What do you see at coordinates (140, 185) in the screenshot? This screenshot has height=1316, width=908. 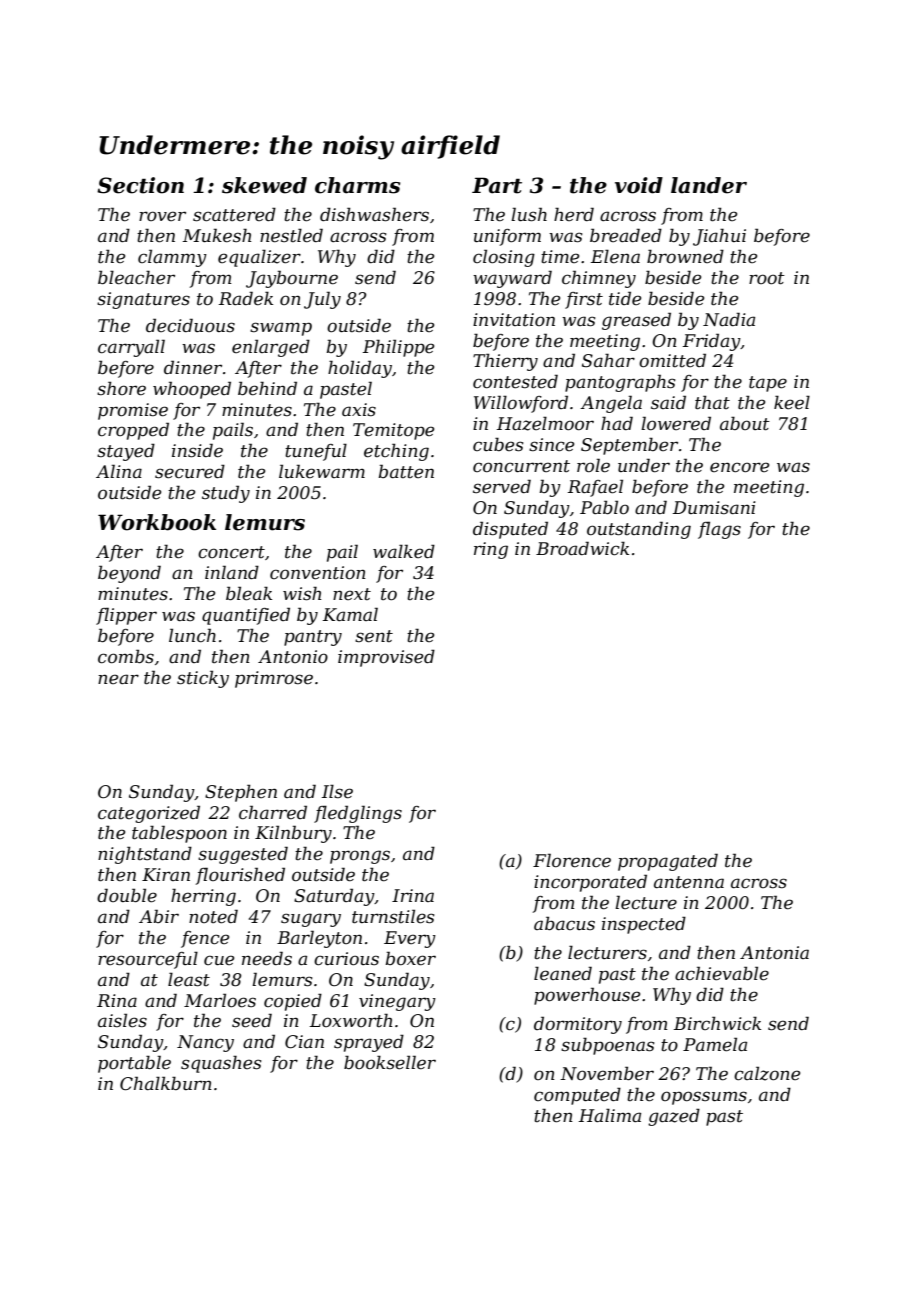 I see `Section` at bounding box center [140, 185].
